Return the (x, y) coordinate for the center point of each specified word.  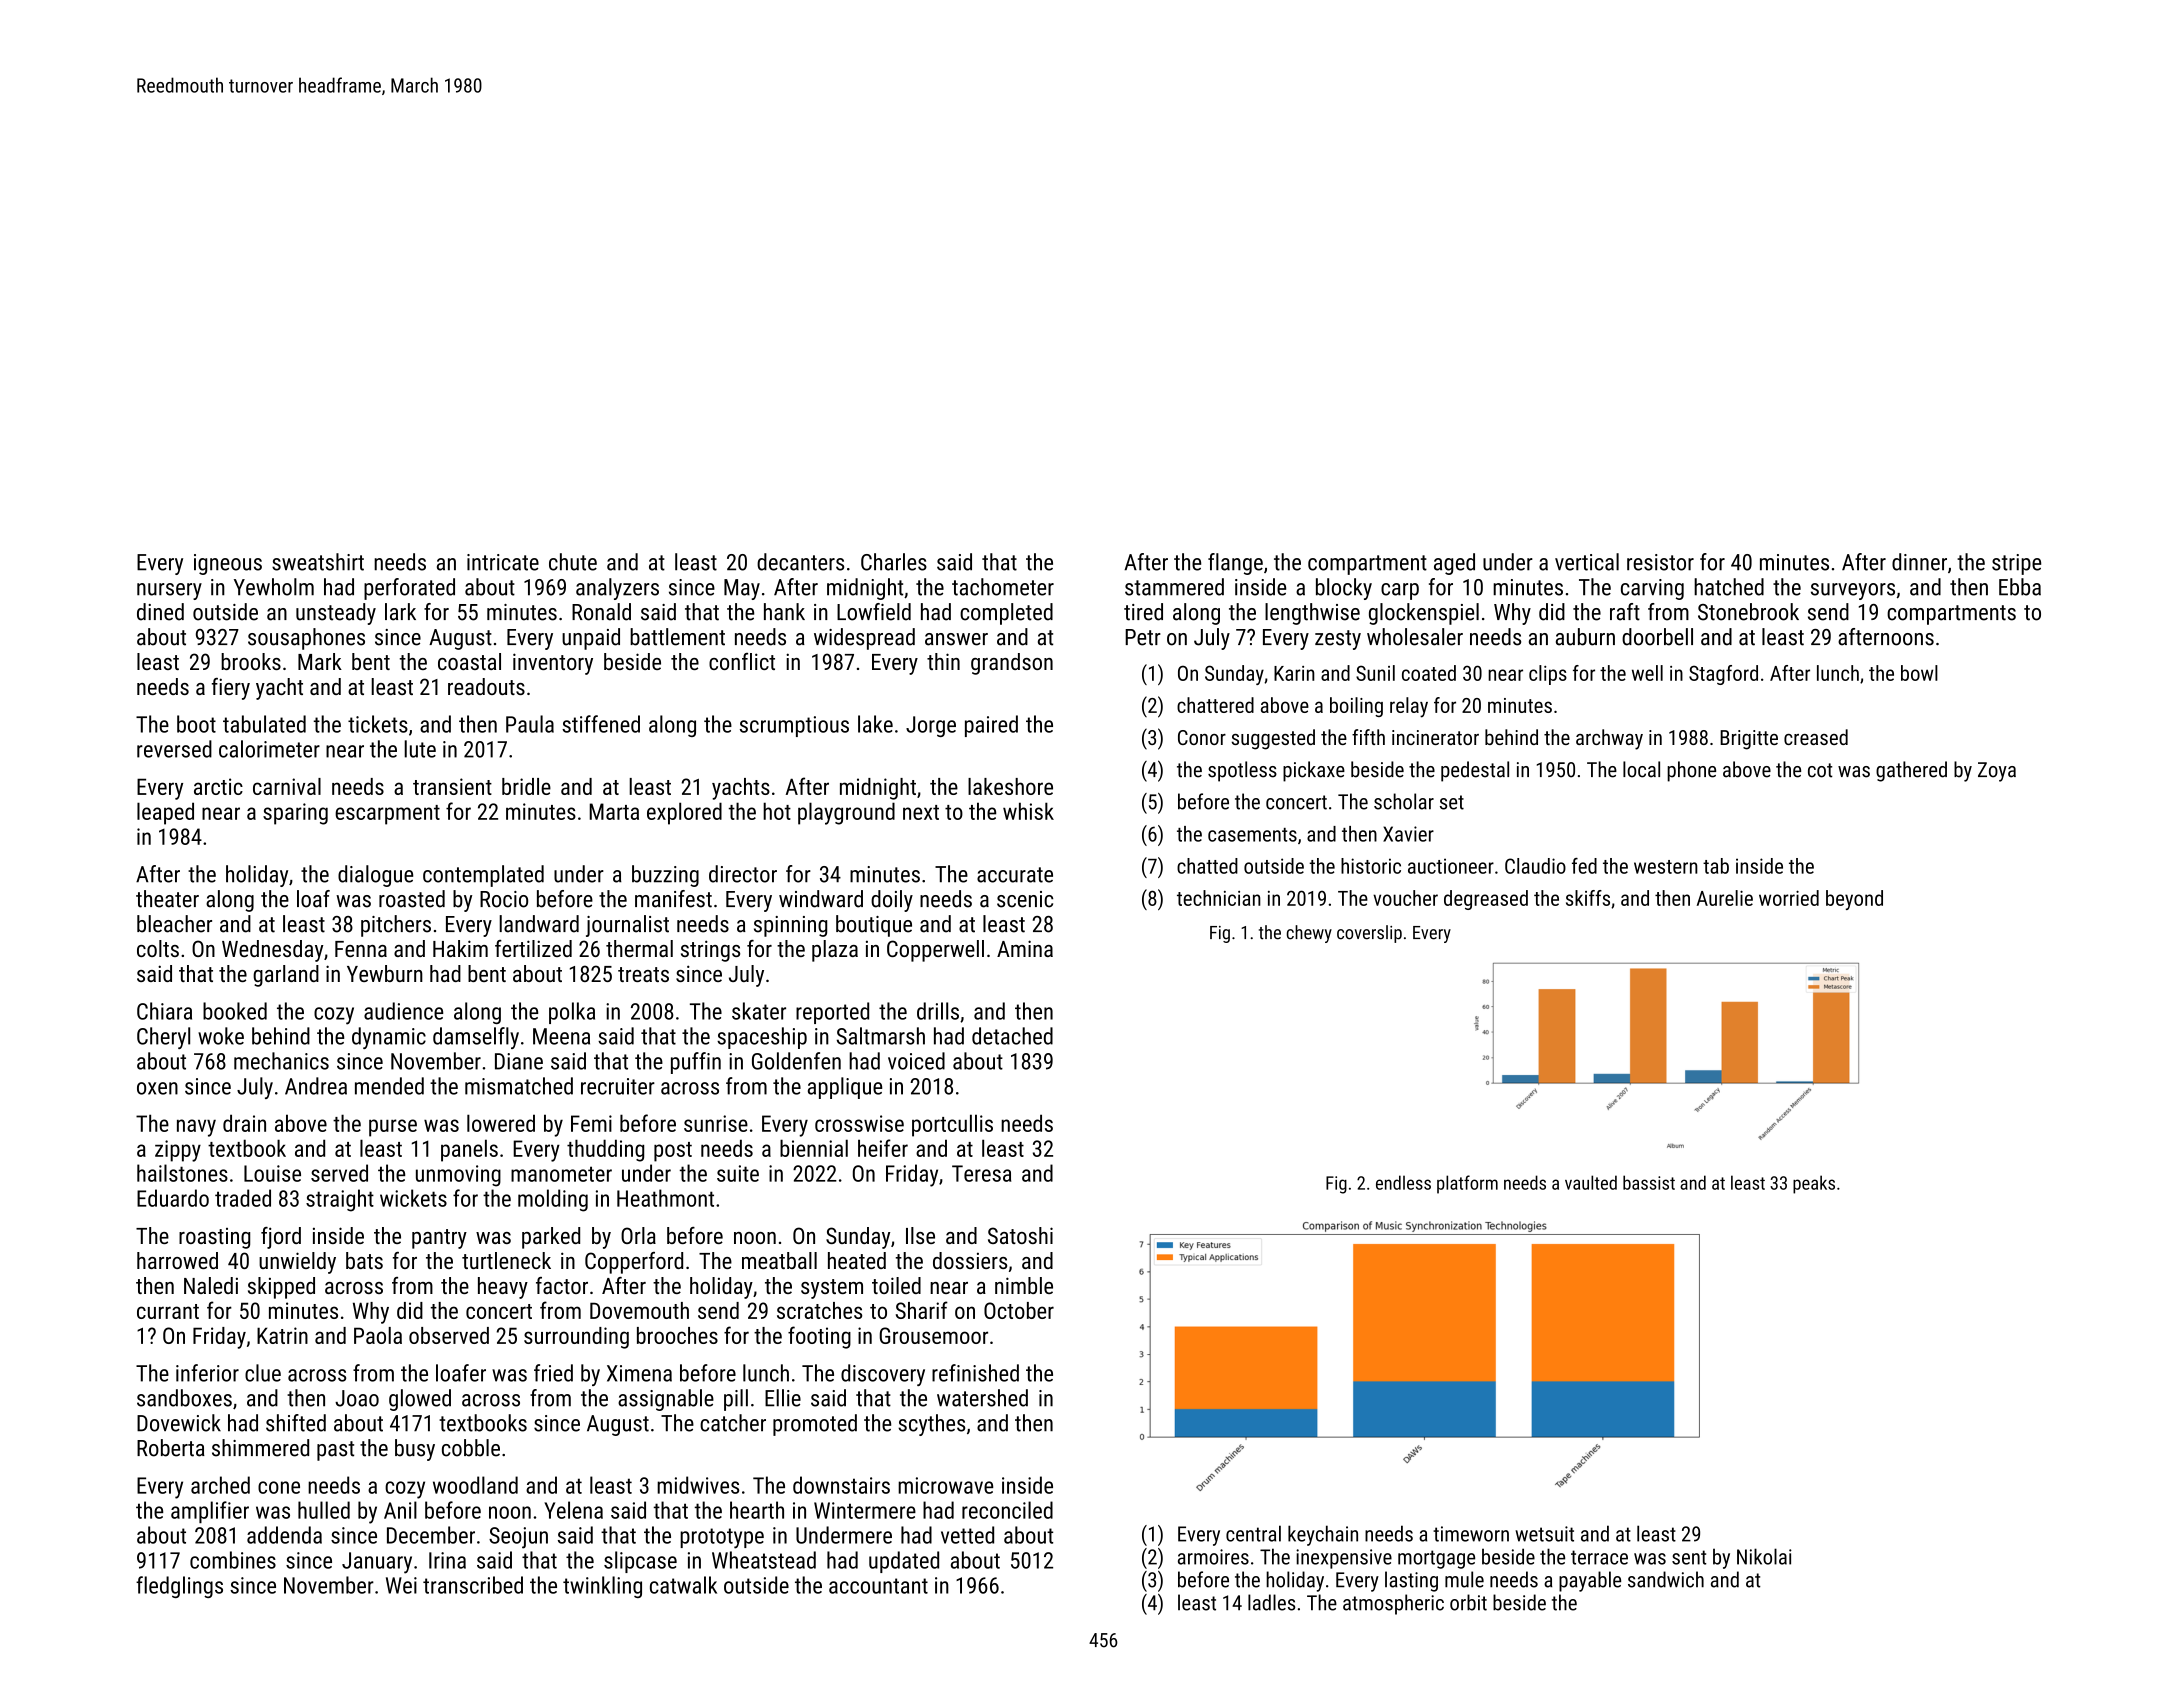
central (1253, 1533)
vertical (1587, 562)
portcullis (952, 1125)
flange (1235, 564)
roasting (214, 1238)
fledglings (179, 1587)
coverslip (1369, 934)
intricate (503, 562)
